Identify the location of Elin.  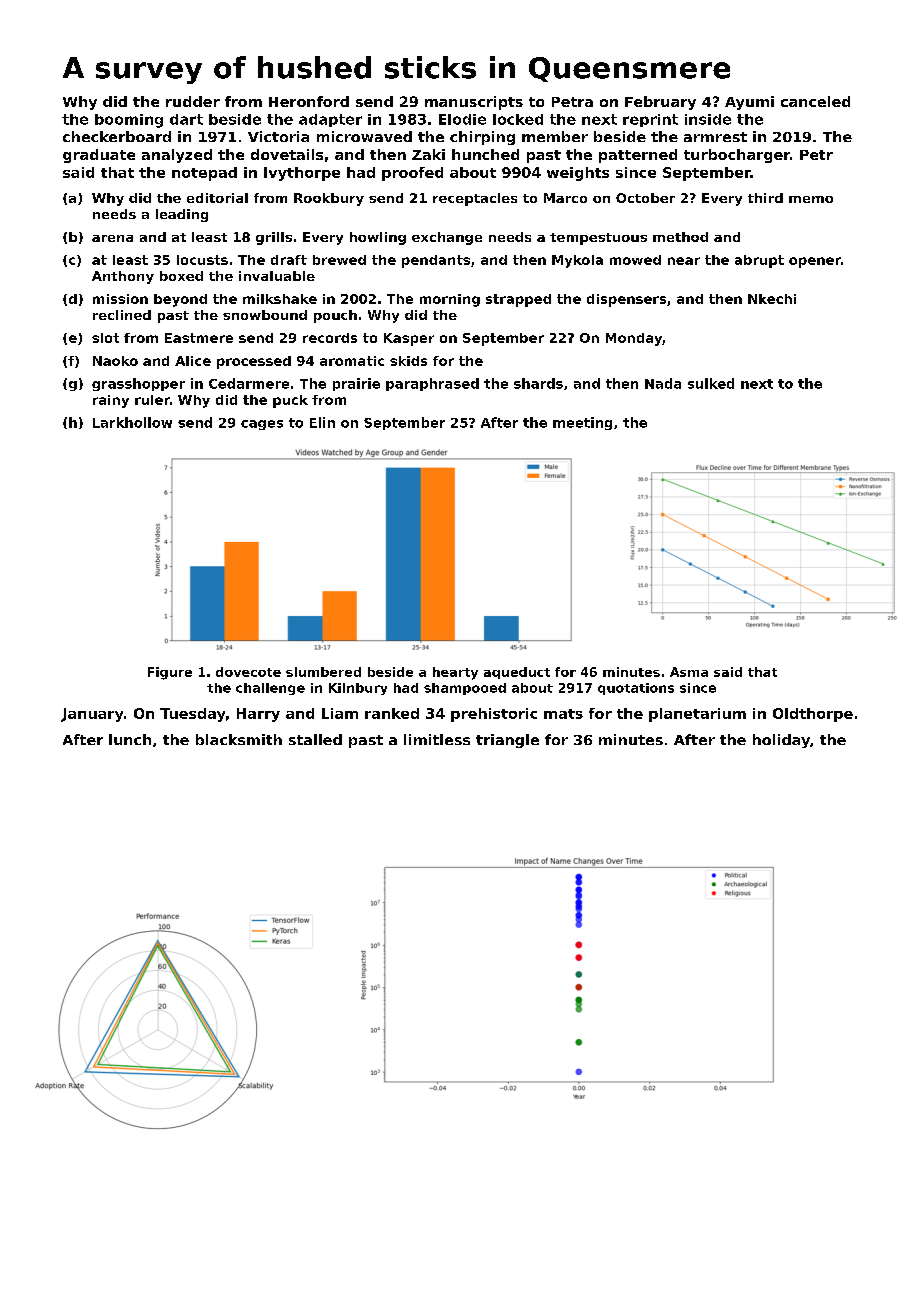
(322, 422).
